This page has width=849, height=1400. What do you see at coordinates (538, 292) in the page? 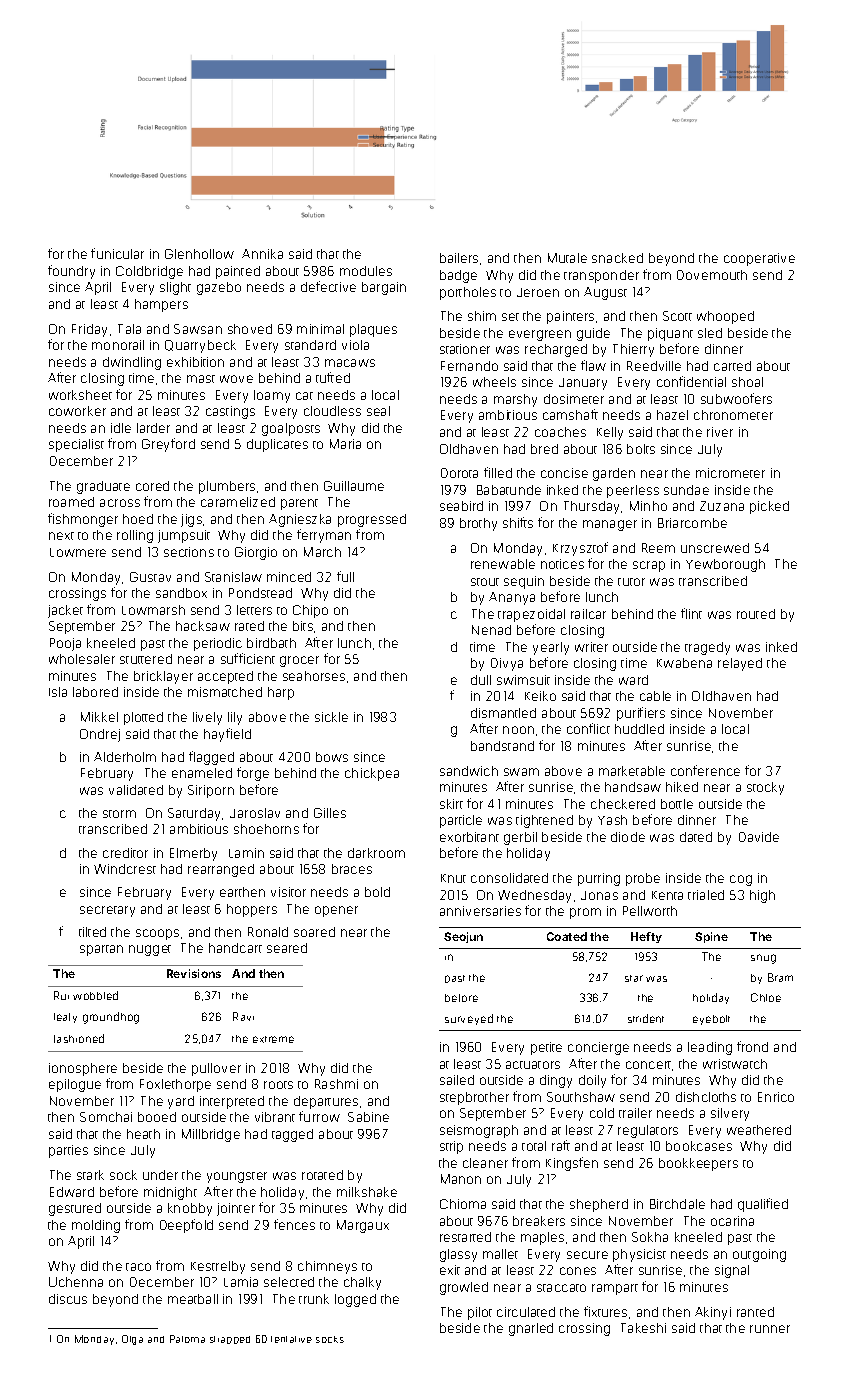
I see `Jeroen` at bounding box center [538, 292].
